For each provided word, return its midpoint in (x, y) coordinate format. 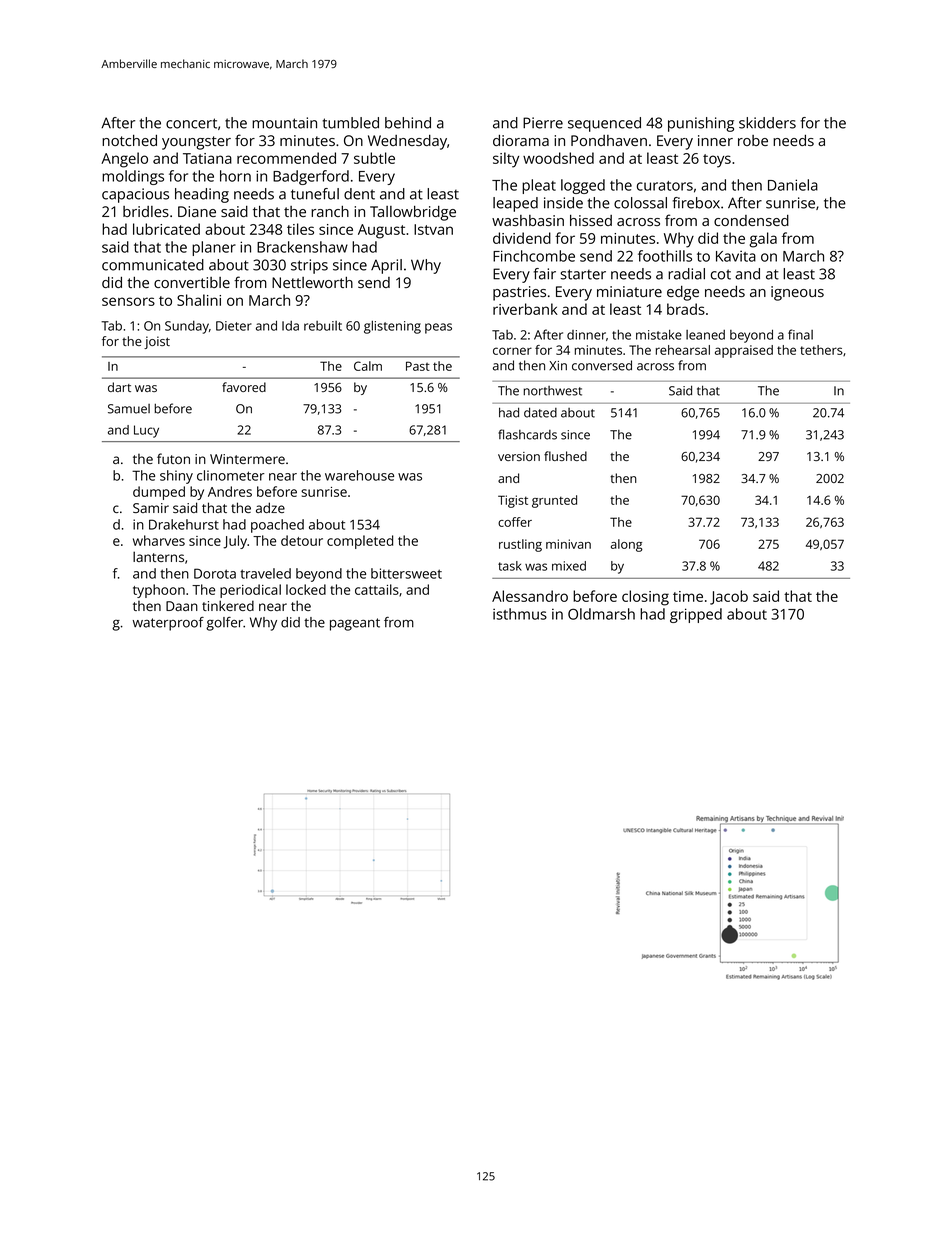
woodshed (558, 158)
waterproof (168, 624)
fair (545, 274)
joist (157, 342)
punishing (701, 124)
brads (686, 309)
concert (191, 123)
